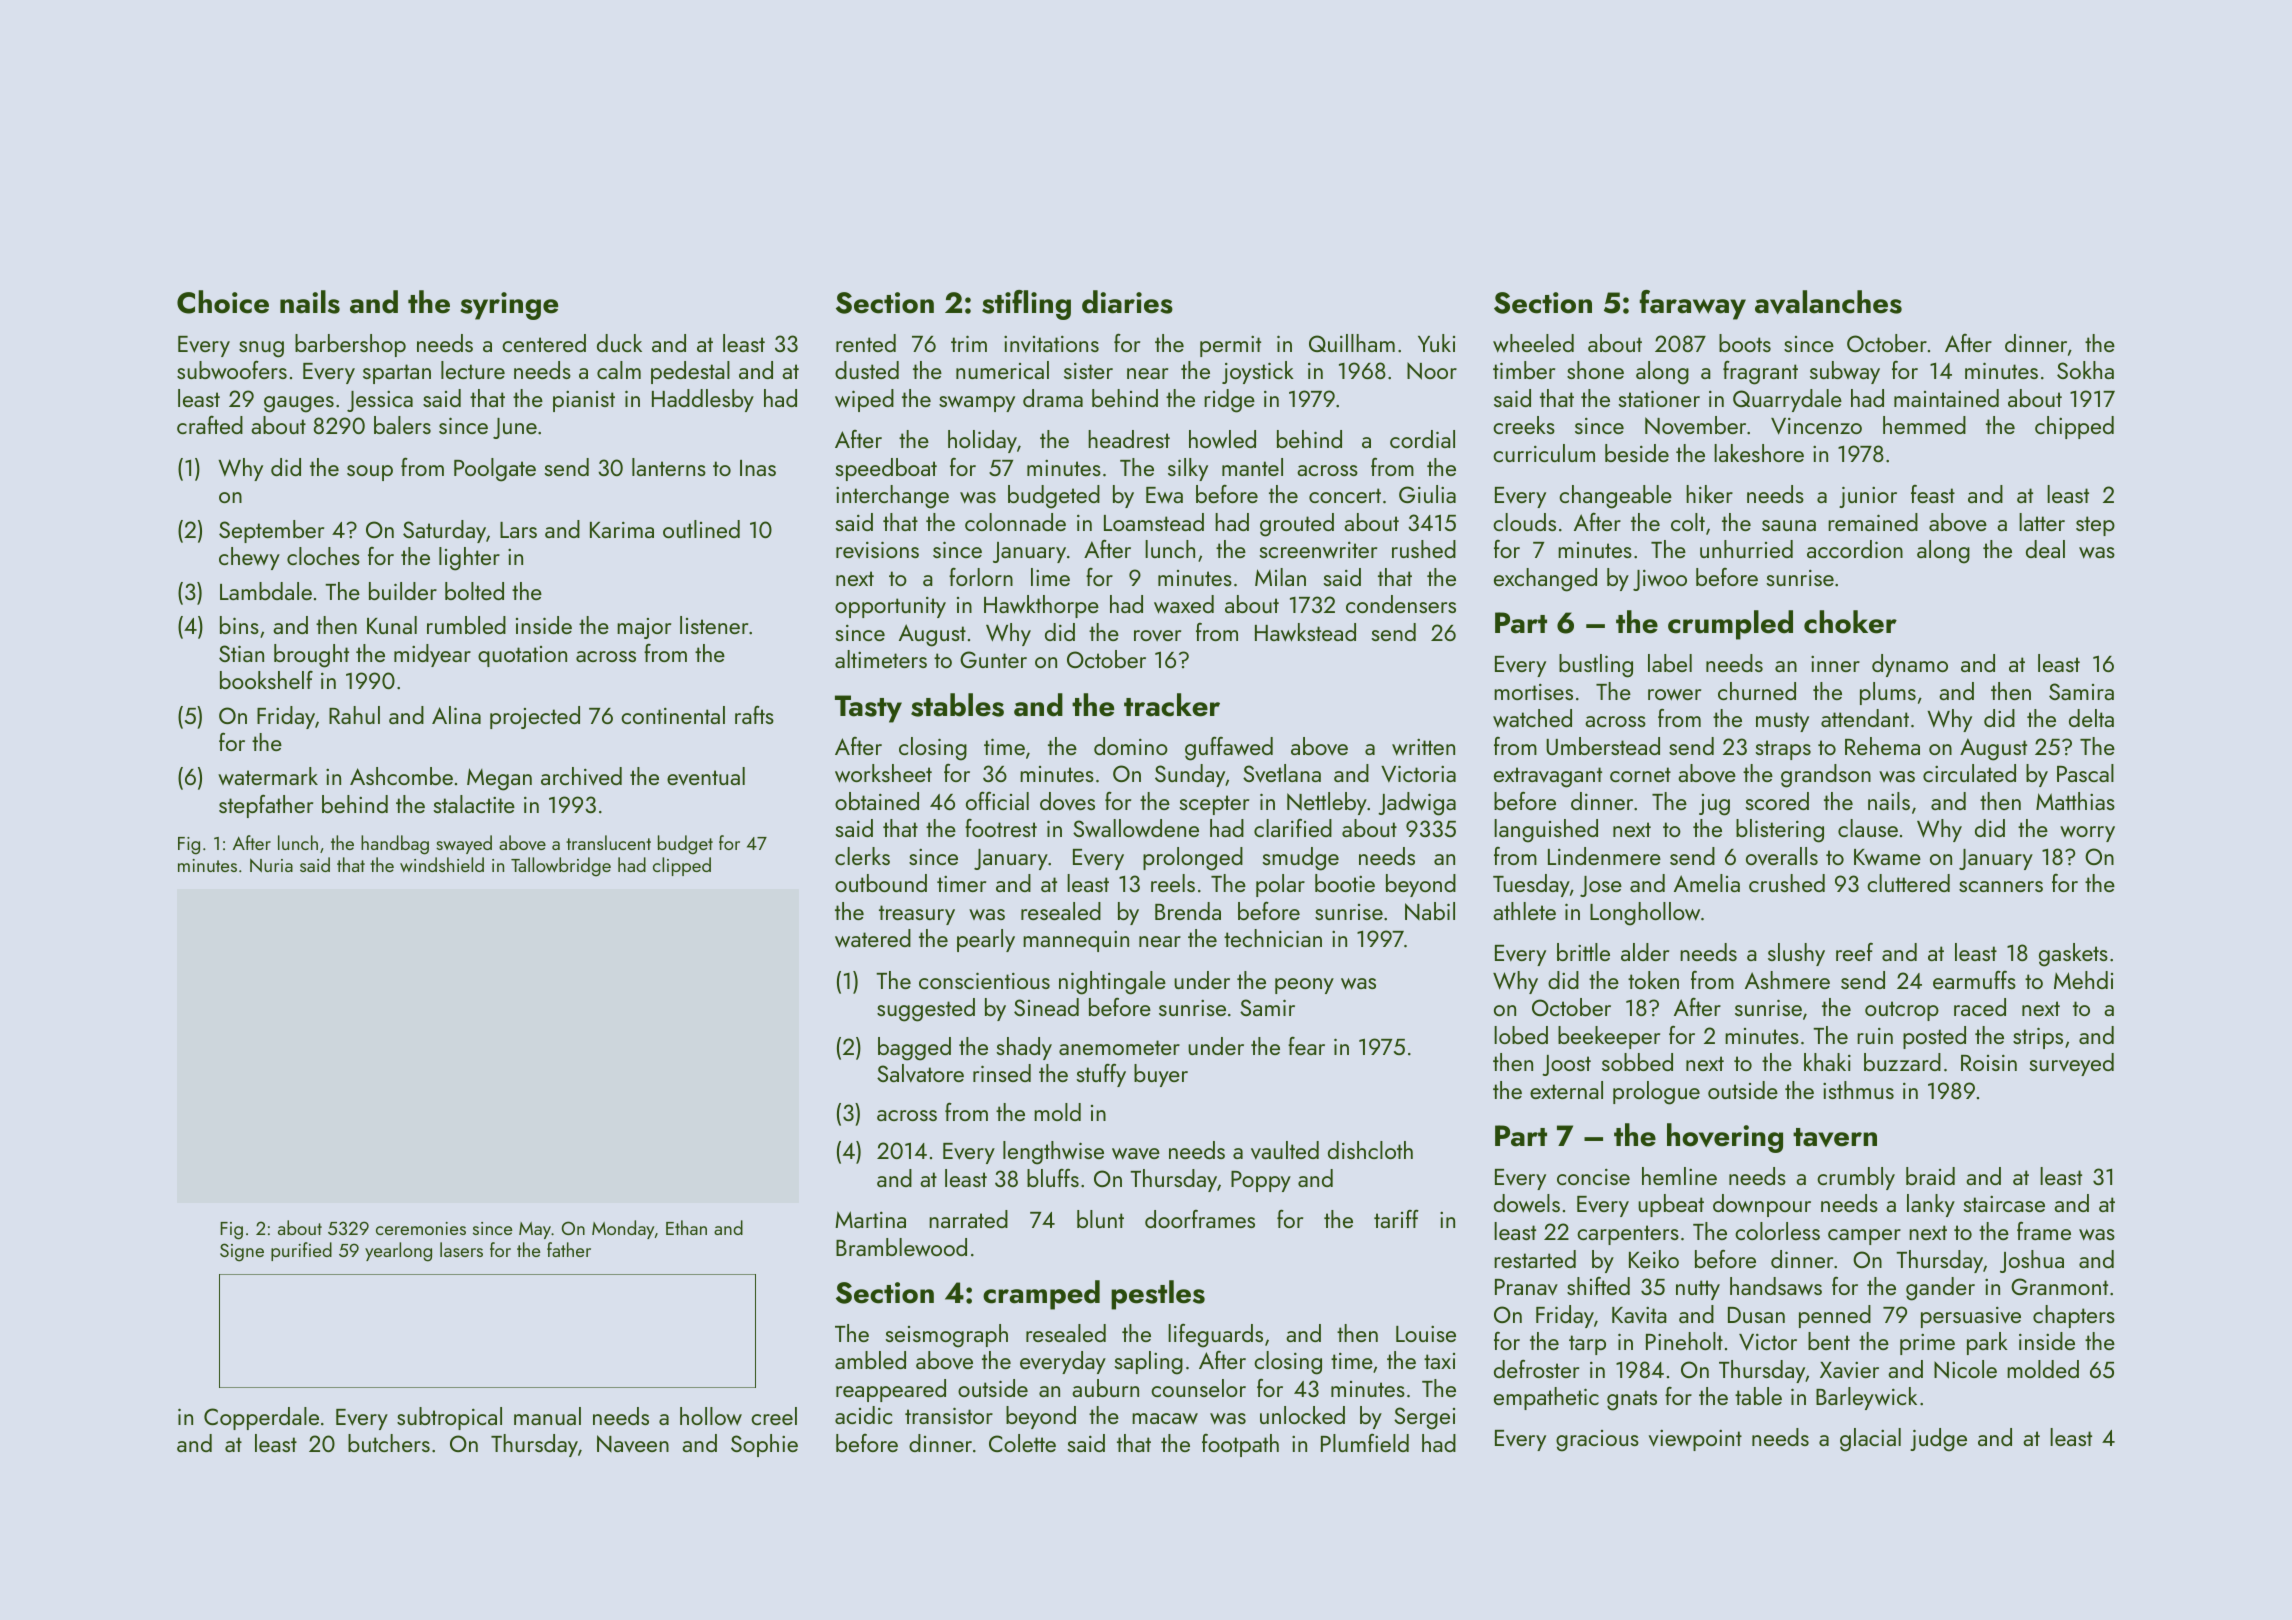 The width and height of the document is (2292, 1620). I want to click on diaries, so click(1127, 302).
